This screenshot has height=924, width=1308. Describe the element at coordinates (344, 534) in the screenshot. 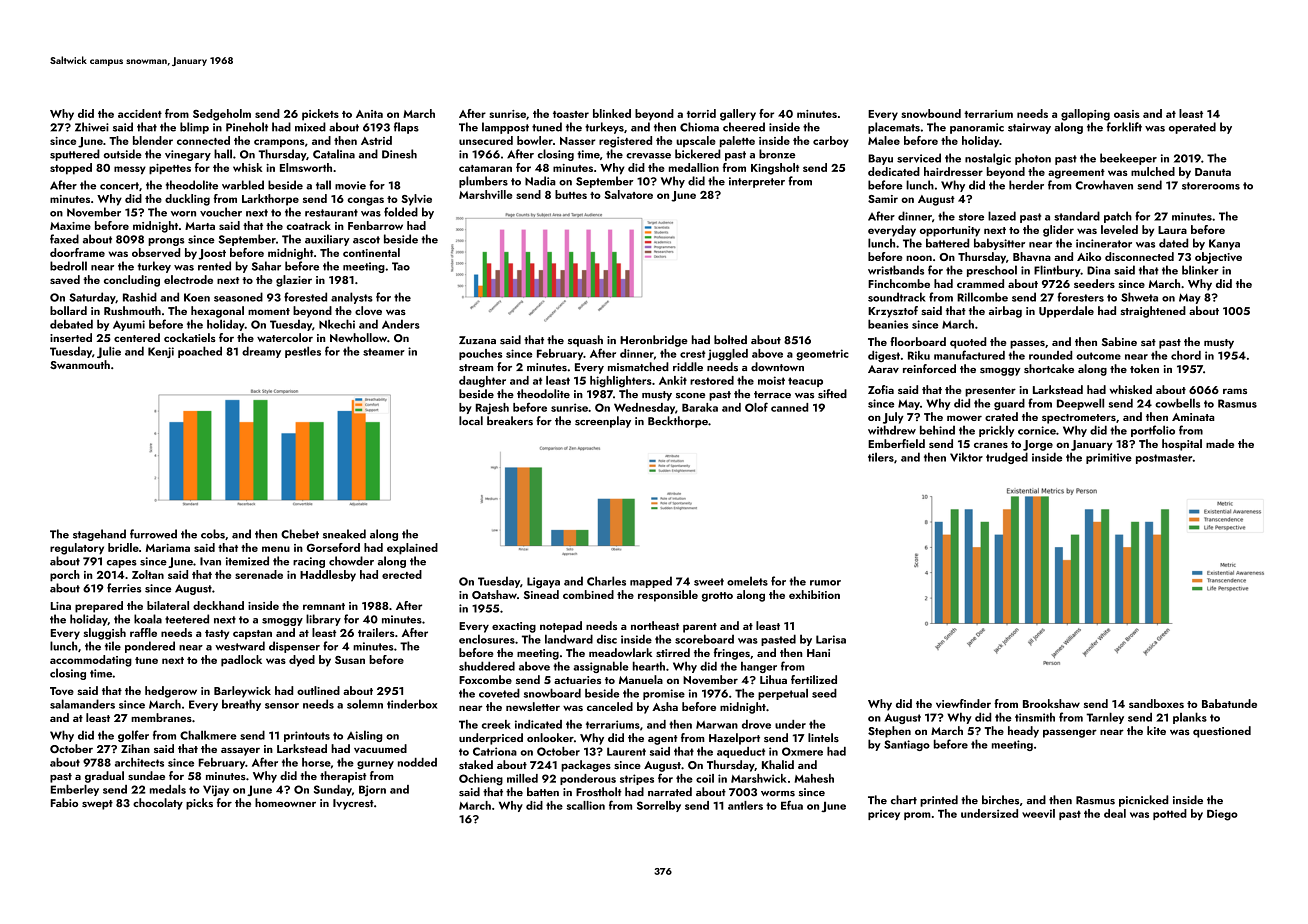

I see `sneaked` at that location.
